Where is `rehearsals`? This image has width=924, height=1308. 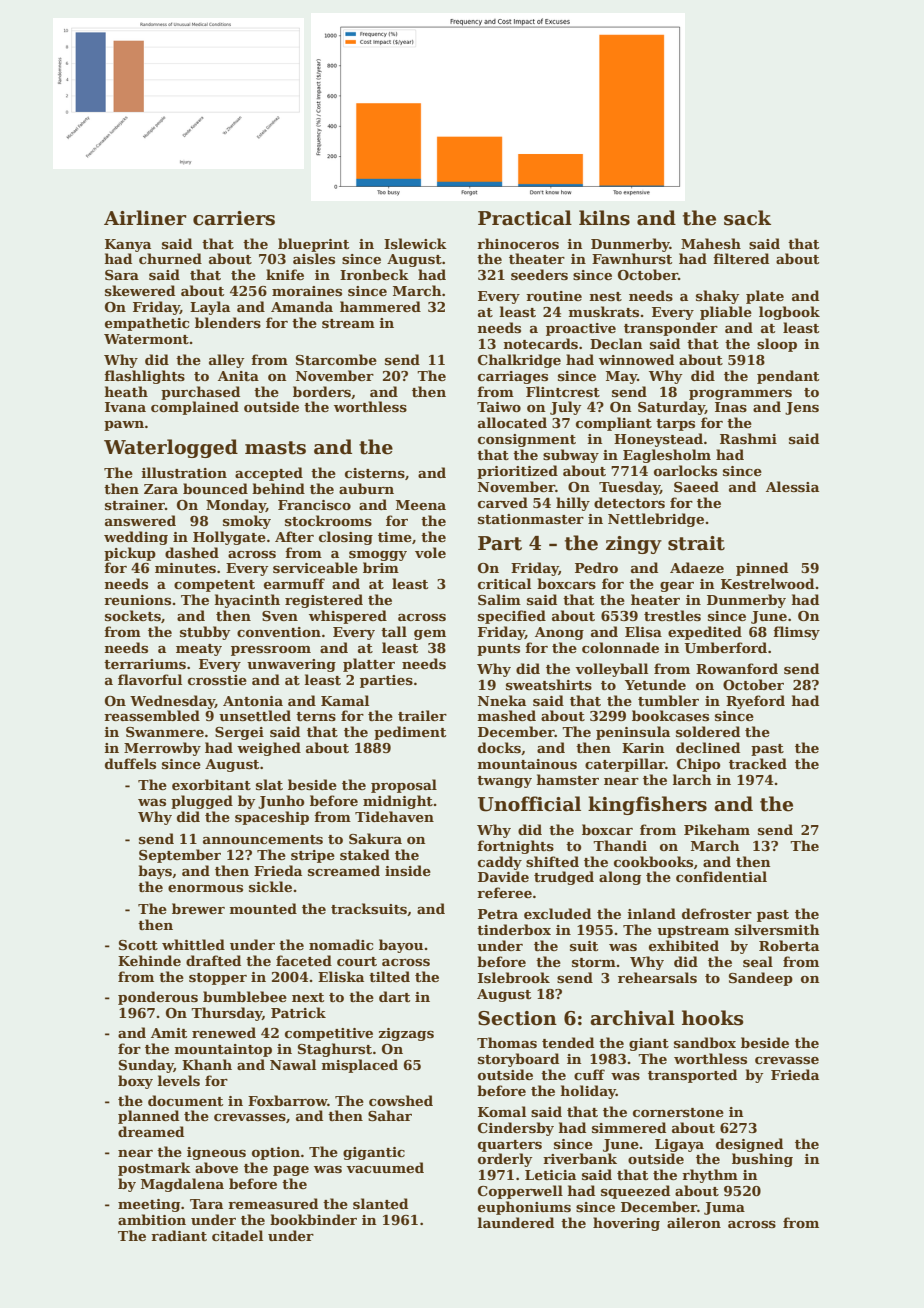 rehearsals is located at coordinates (657, 977).
